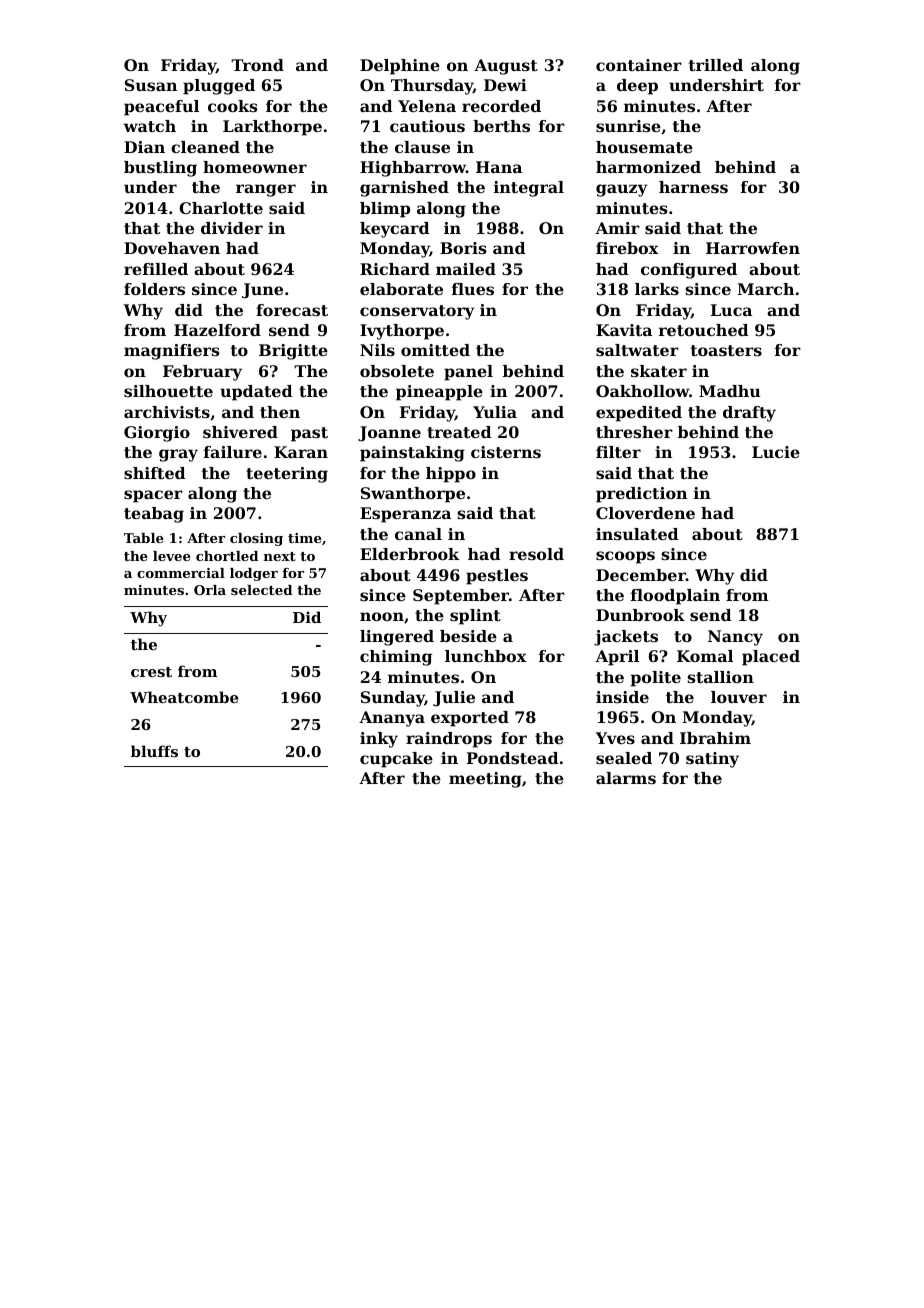  What do you see at coordinates (639, 65) in the image?
I see `container` at bounding box center [639, 65].
